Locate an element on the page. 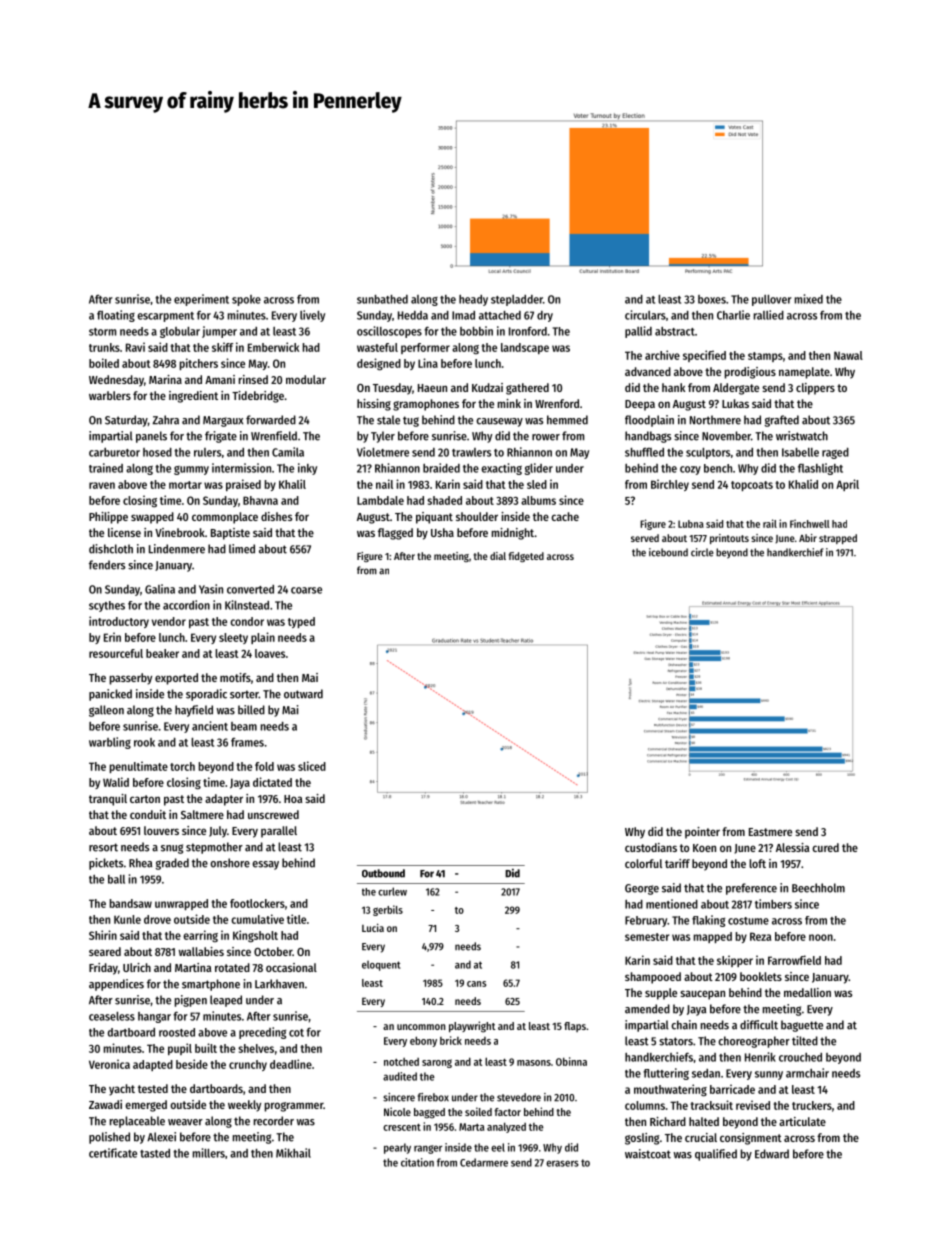  custodians is located at coordinates (651, 847).
